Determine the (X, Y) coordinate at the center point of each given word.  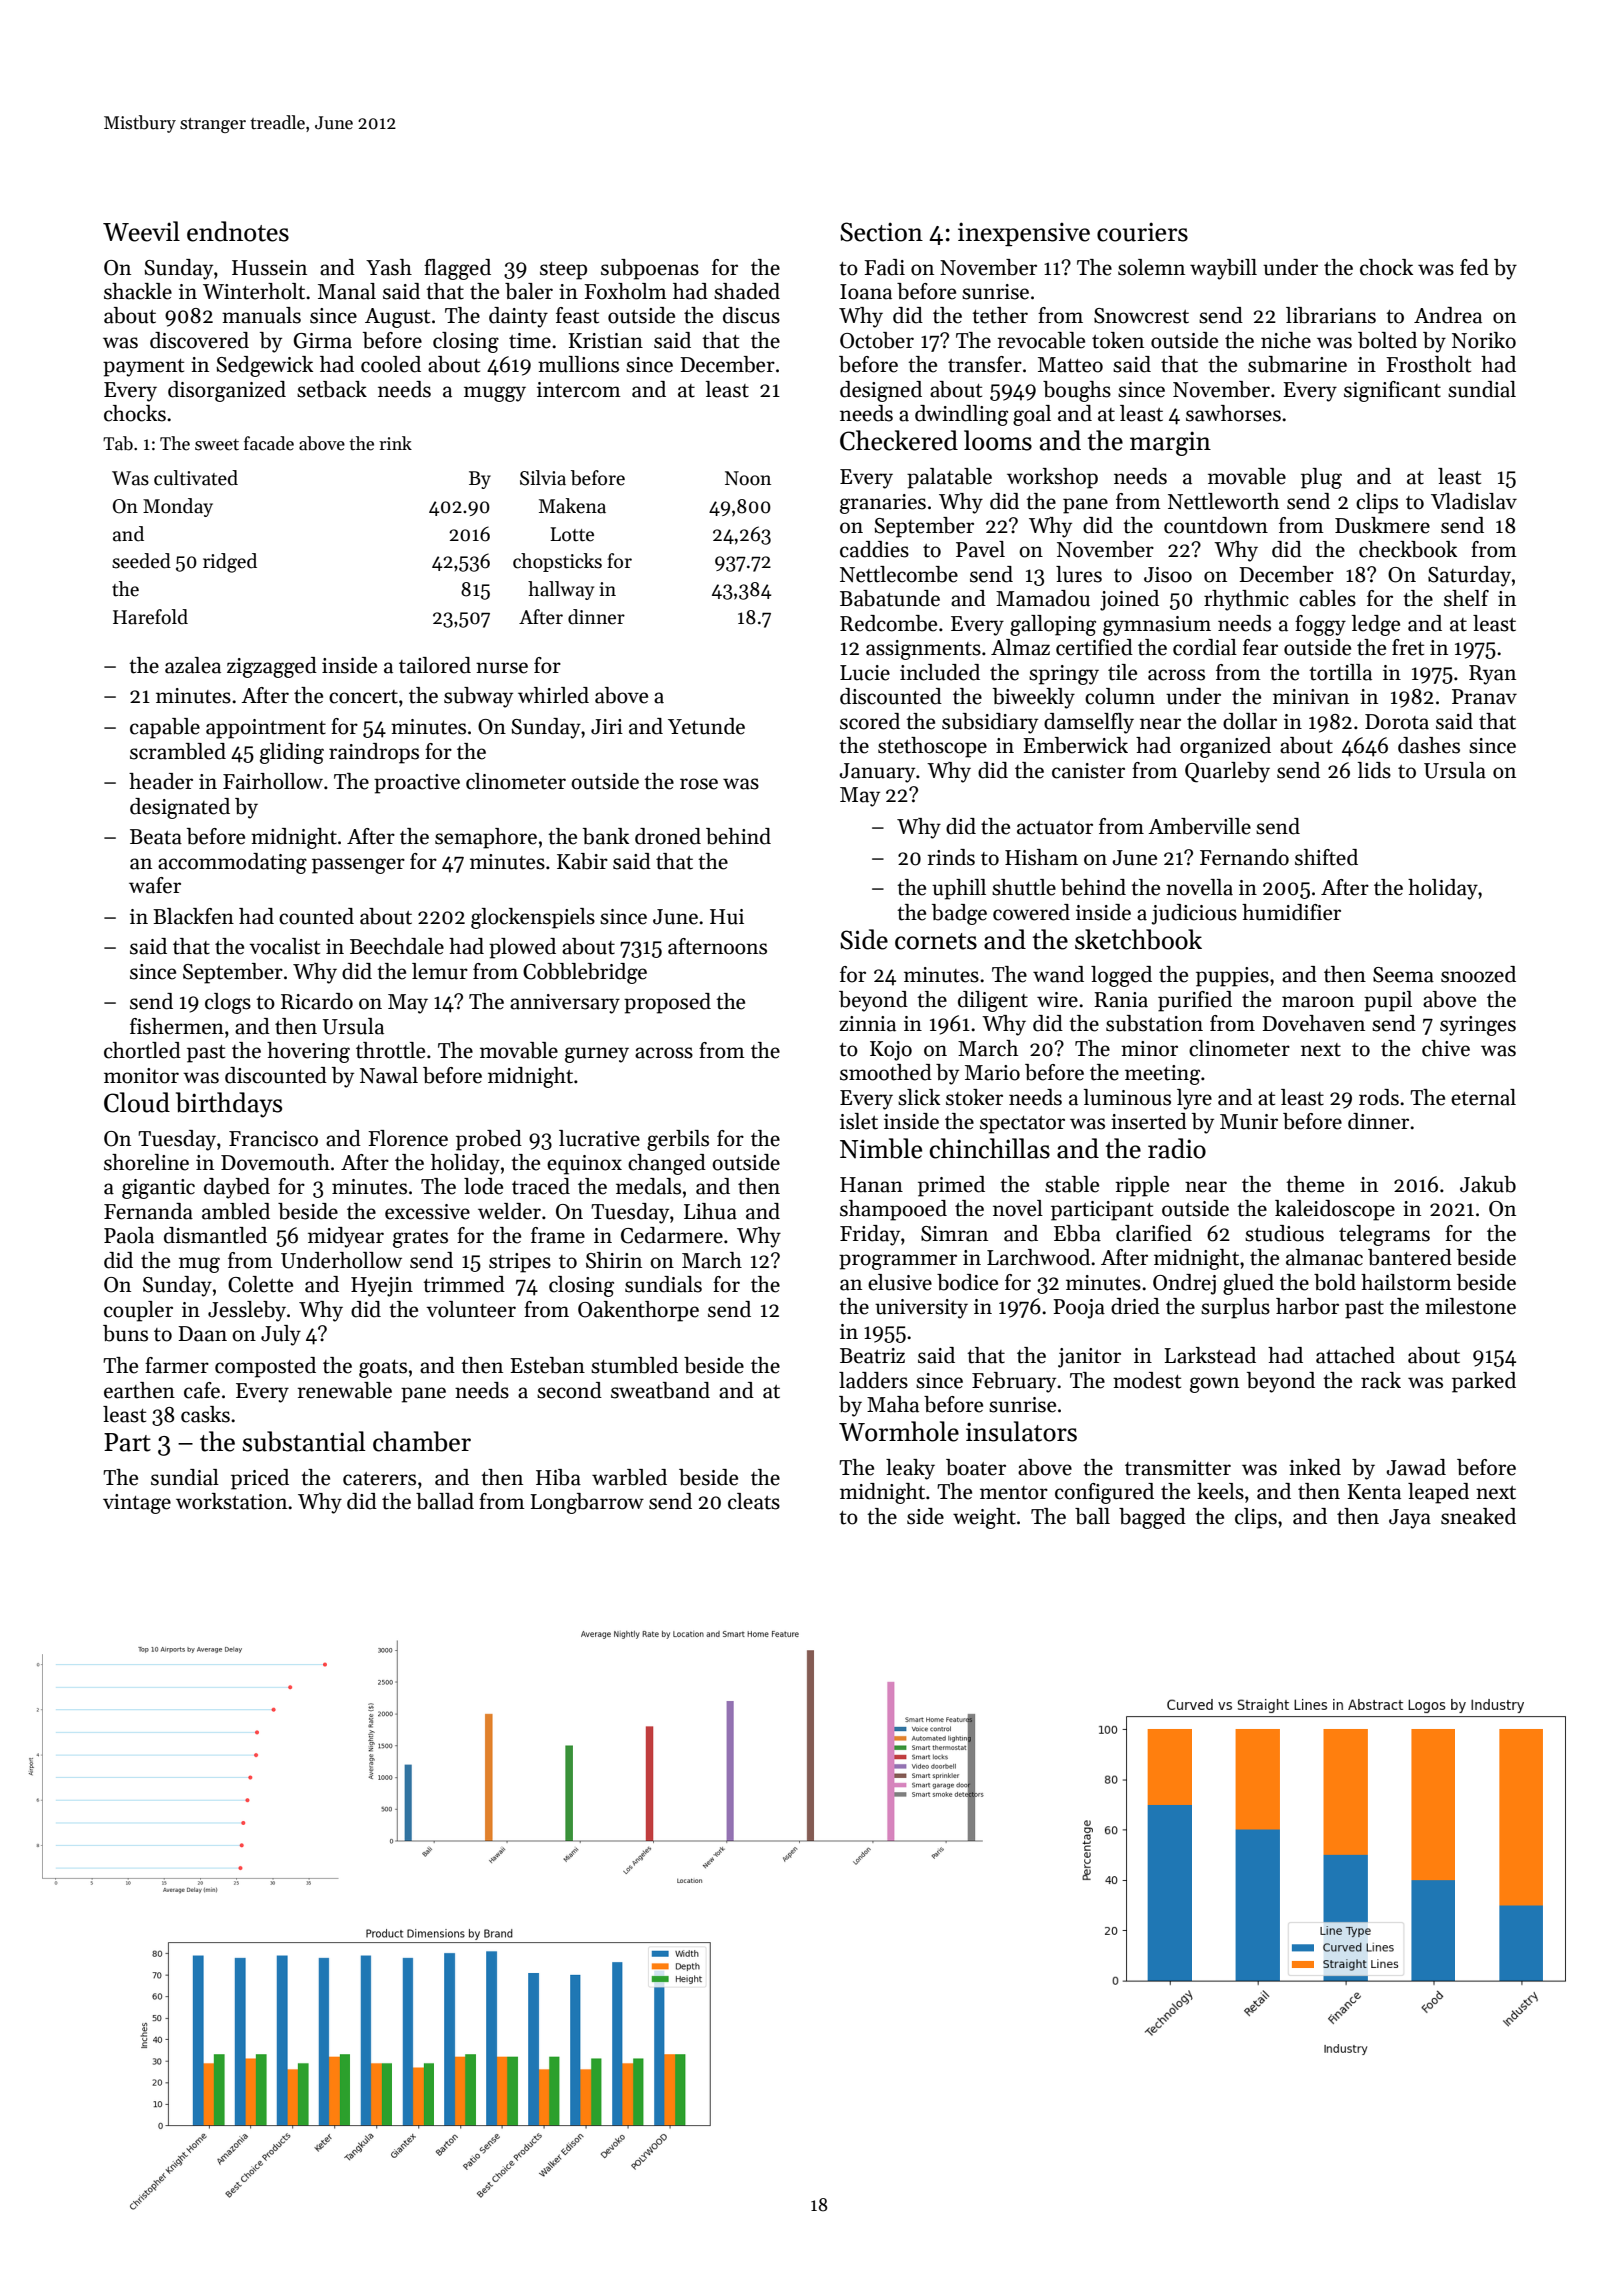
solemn (1151, 267)
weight (984, 1518)
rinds (951, 857)
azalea (193, 665)
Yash (389, 267)
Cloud (137, 1102)
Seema (1403, 975)
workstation (231, 1501)
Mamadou (1043, 598)
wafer (155, 885)
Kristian (605, 341)
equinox (584, 1165)
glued (1248, 1284)
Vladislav (1474, 501)
